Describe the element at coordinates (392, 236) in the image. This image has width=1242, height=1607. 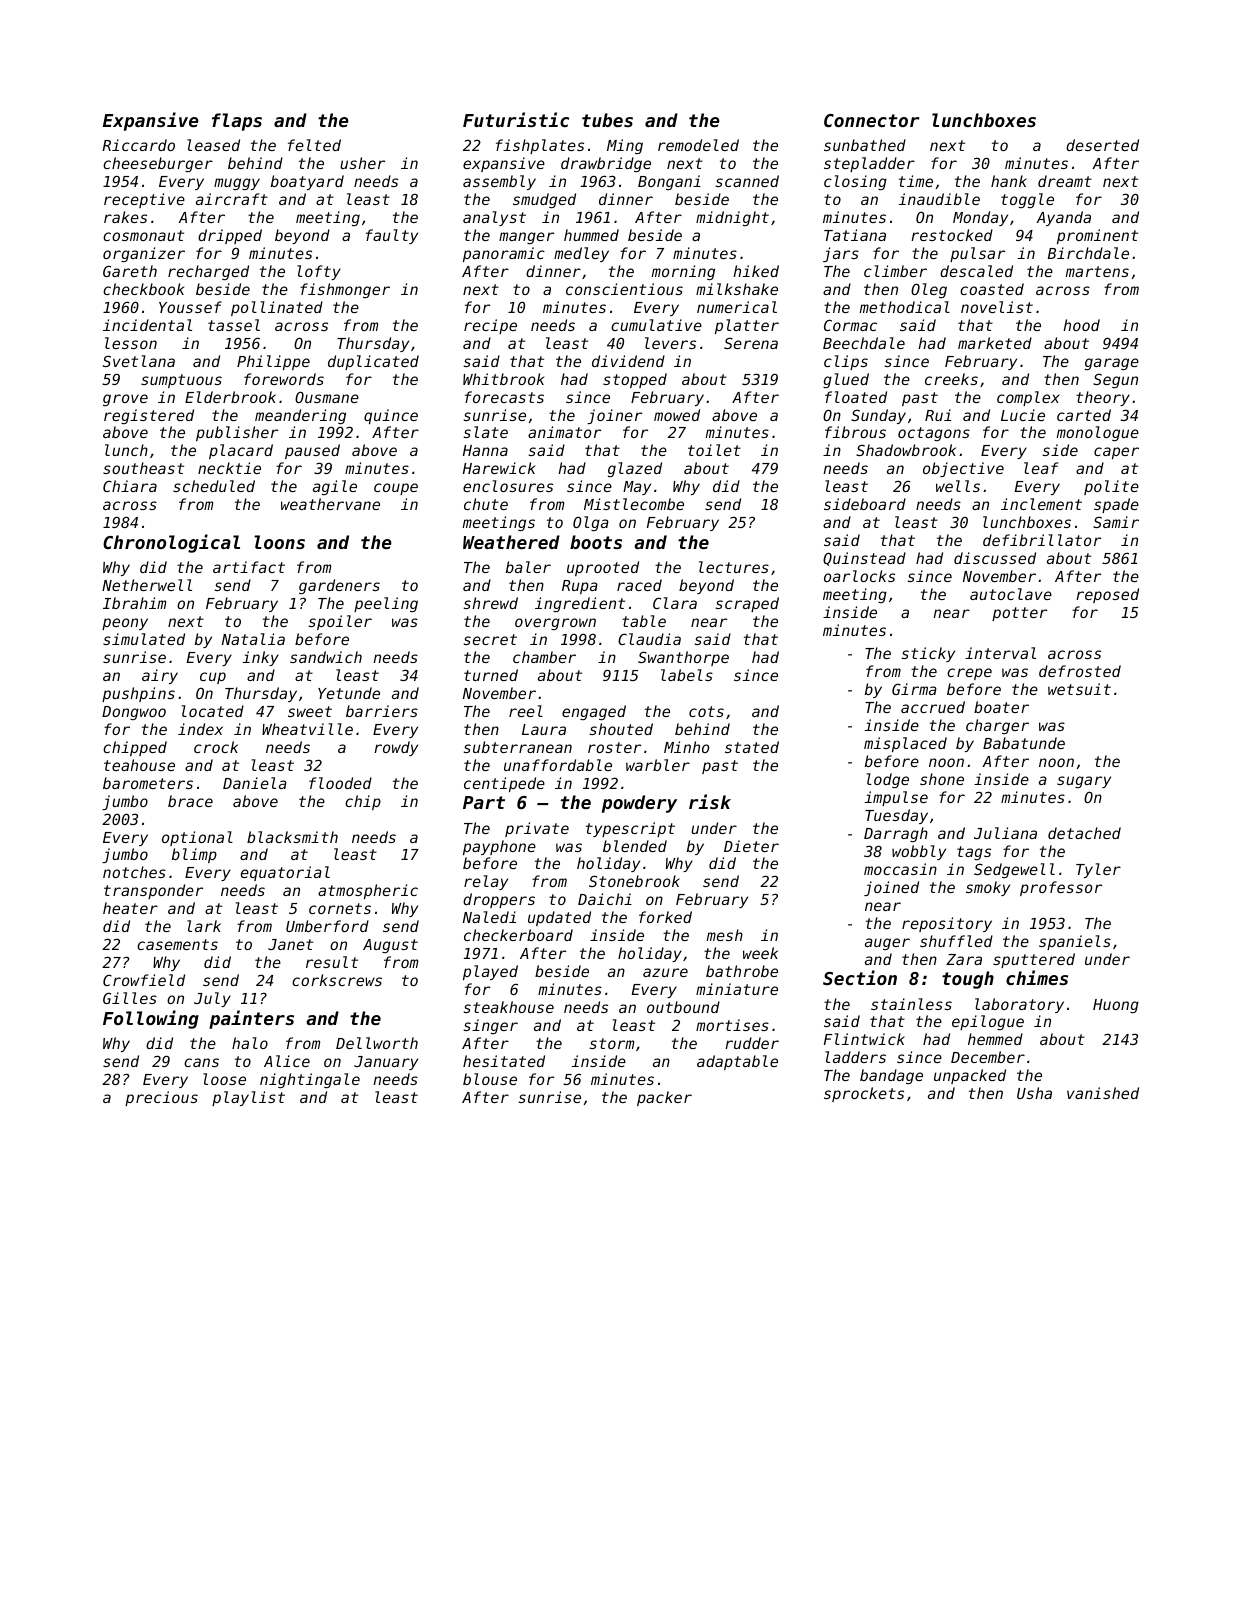
I see `faulty` at that location.
